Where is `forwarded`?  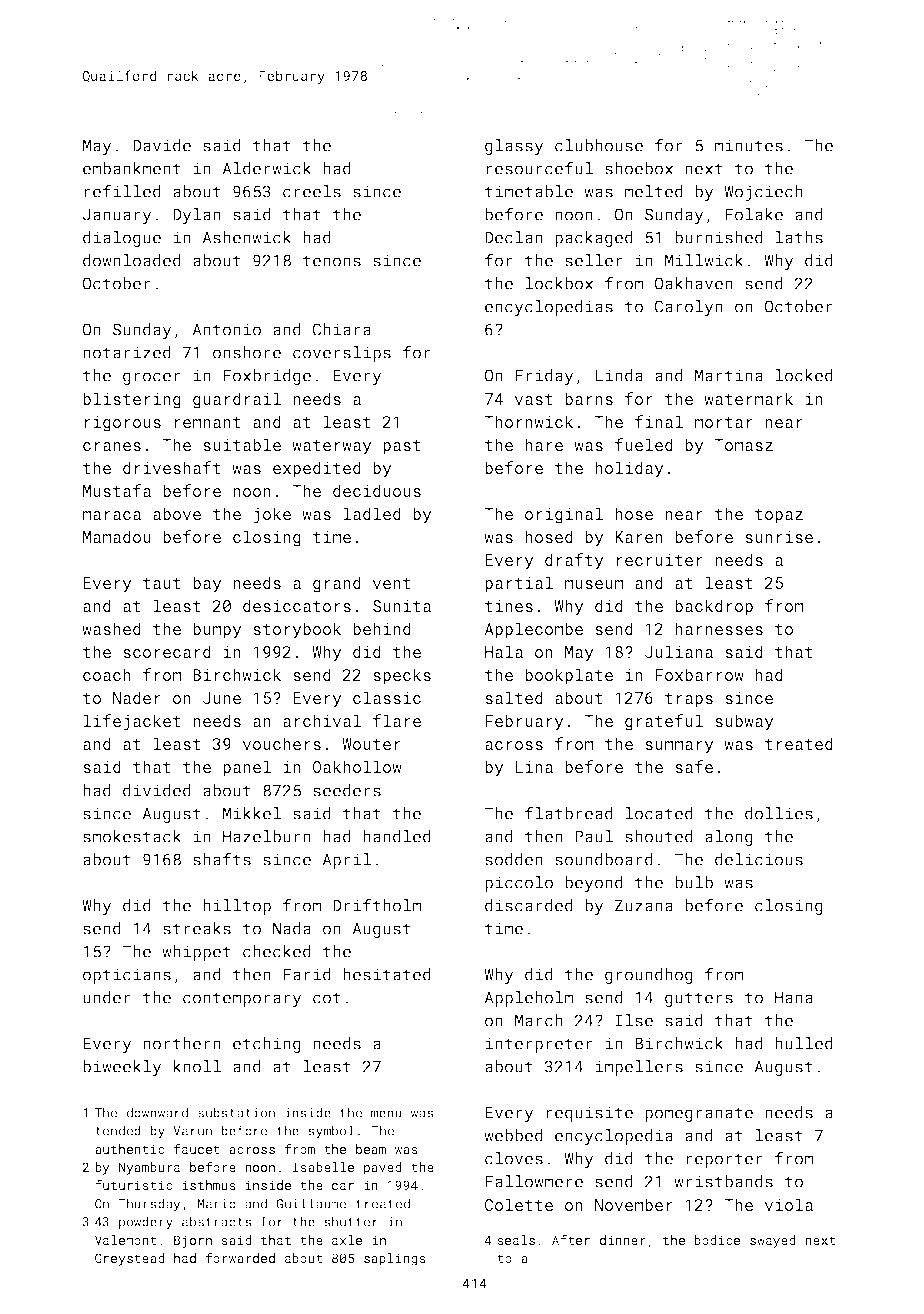 forwarded is located at coordinates (240, 1258).
